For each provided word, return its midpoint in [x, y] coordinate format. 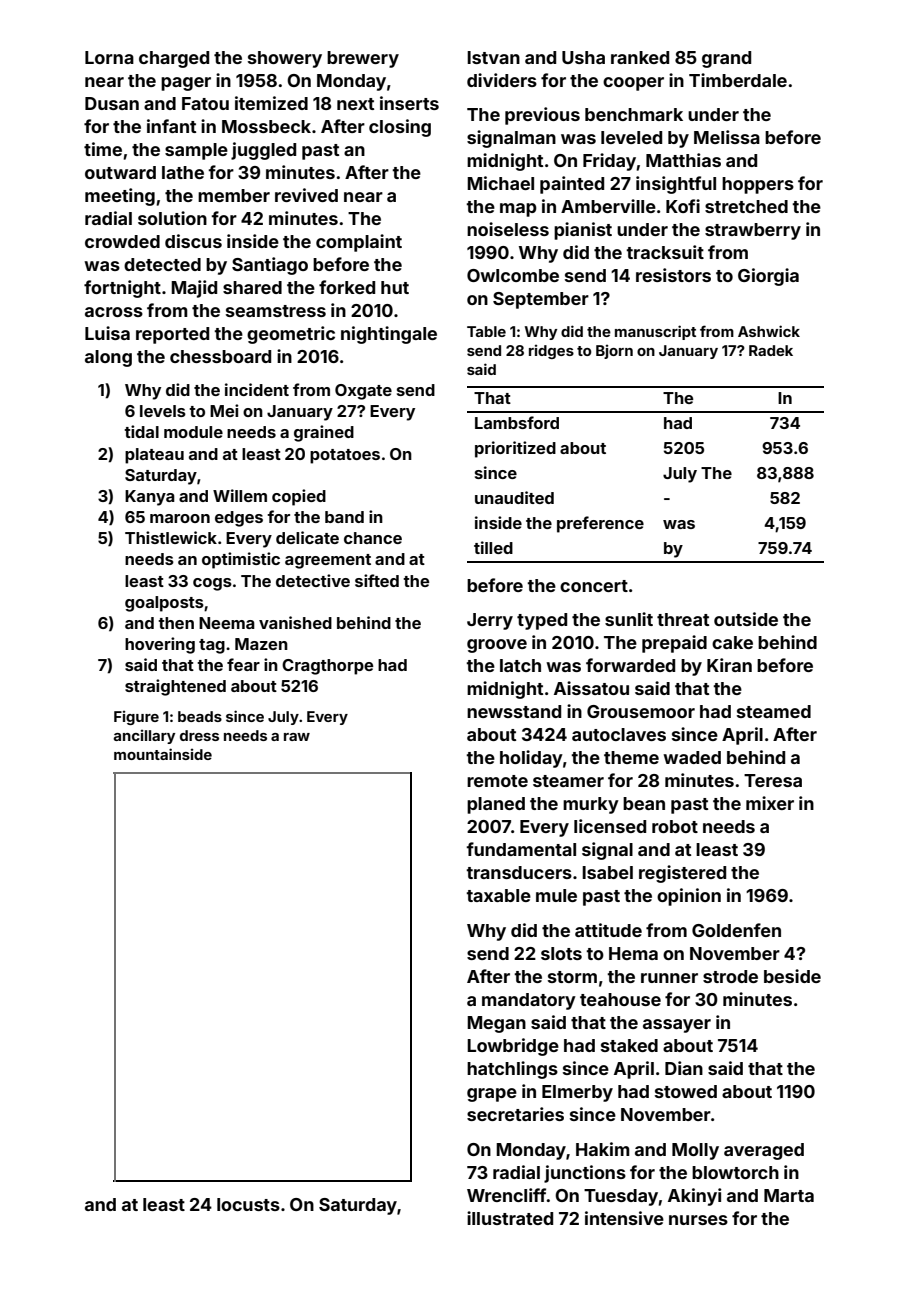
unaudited [514, 497]
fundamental [521, 849]
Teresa [773, 780]
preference [600, 524]
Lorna [109, 57]
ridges [551, 352]
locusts [248, 1204]
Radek [771, 350]
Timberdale [738, 80]
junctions [585, 1174]
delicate [307, 537]
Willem [240, 495]
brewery [363, 59]
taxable [498, 895]
